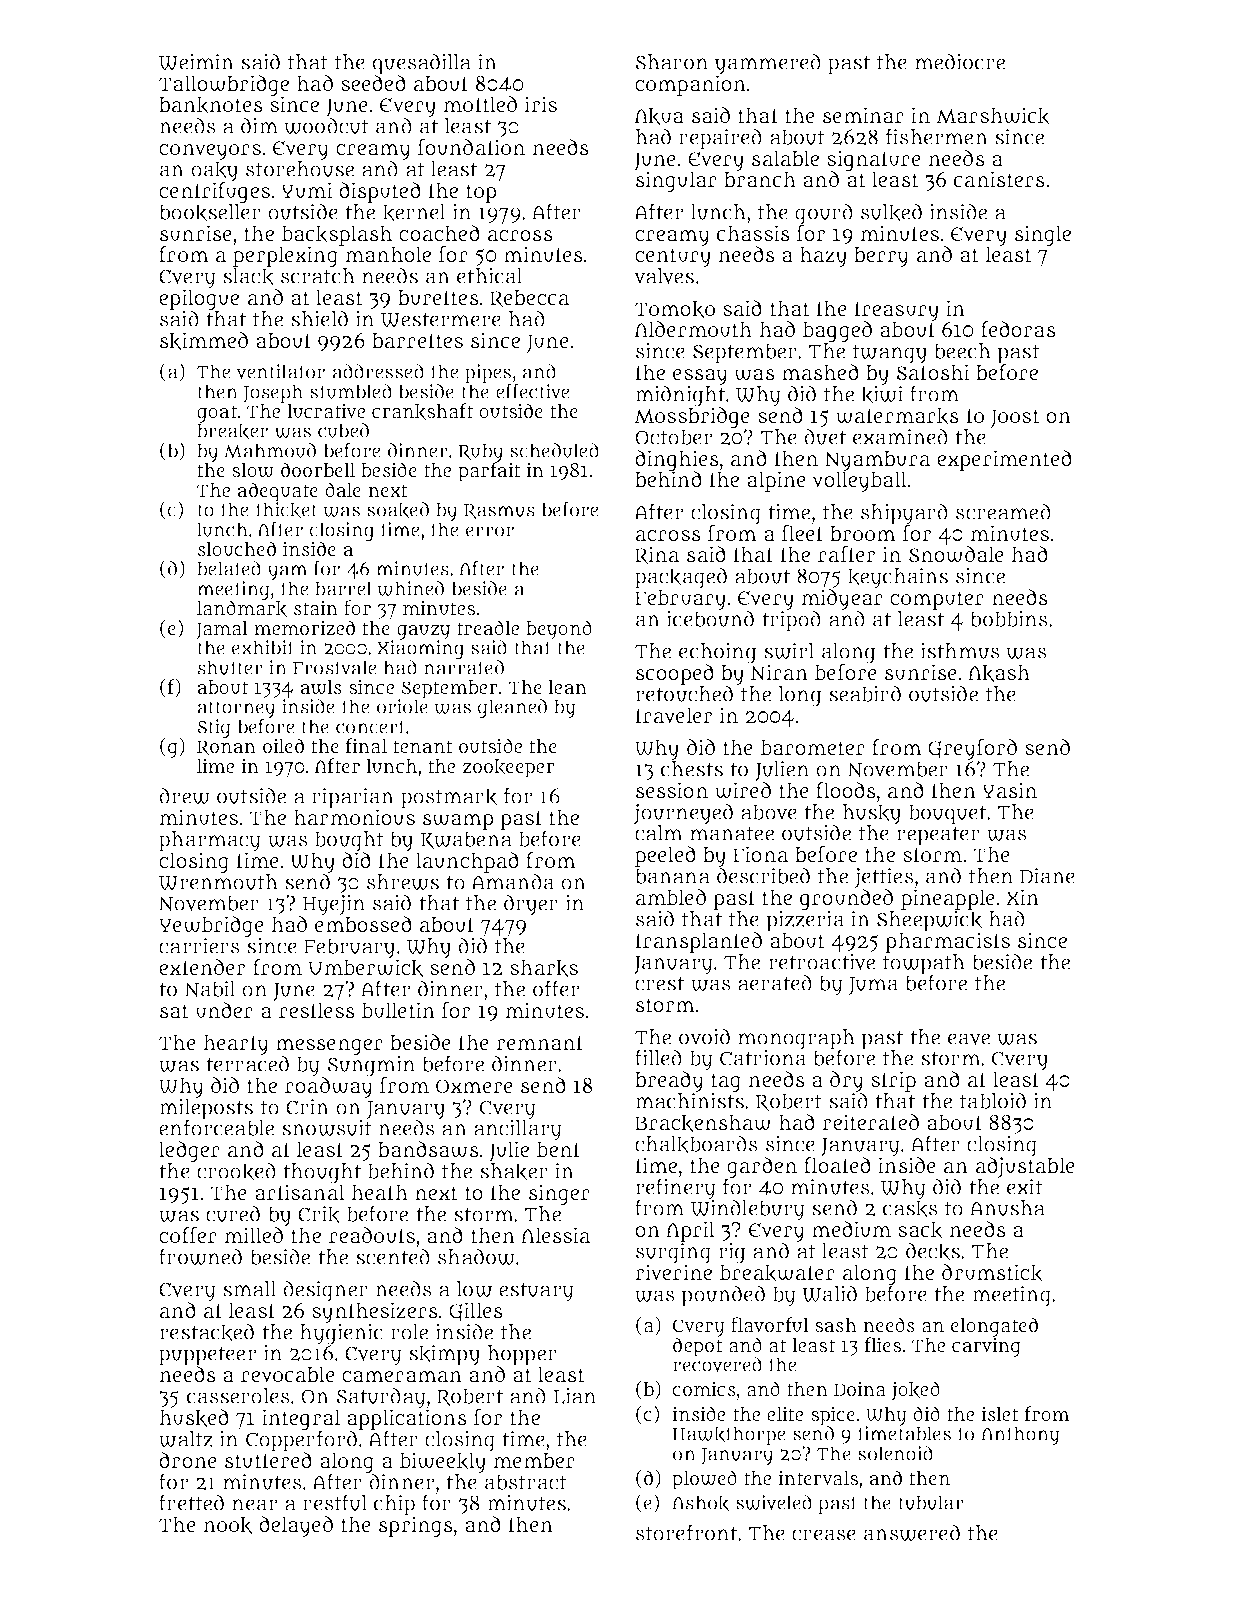 The width and height of the document is (1235, 1598). What do you see at coordinates (439, 233) in the document?
I see `coached` at bounding box center [439, 233].
